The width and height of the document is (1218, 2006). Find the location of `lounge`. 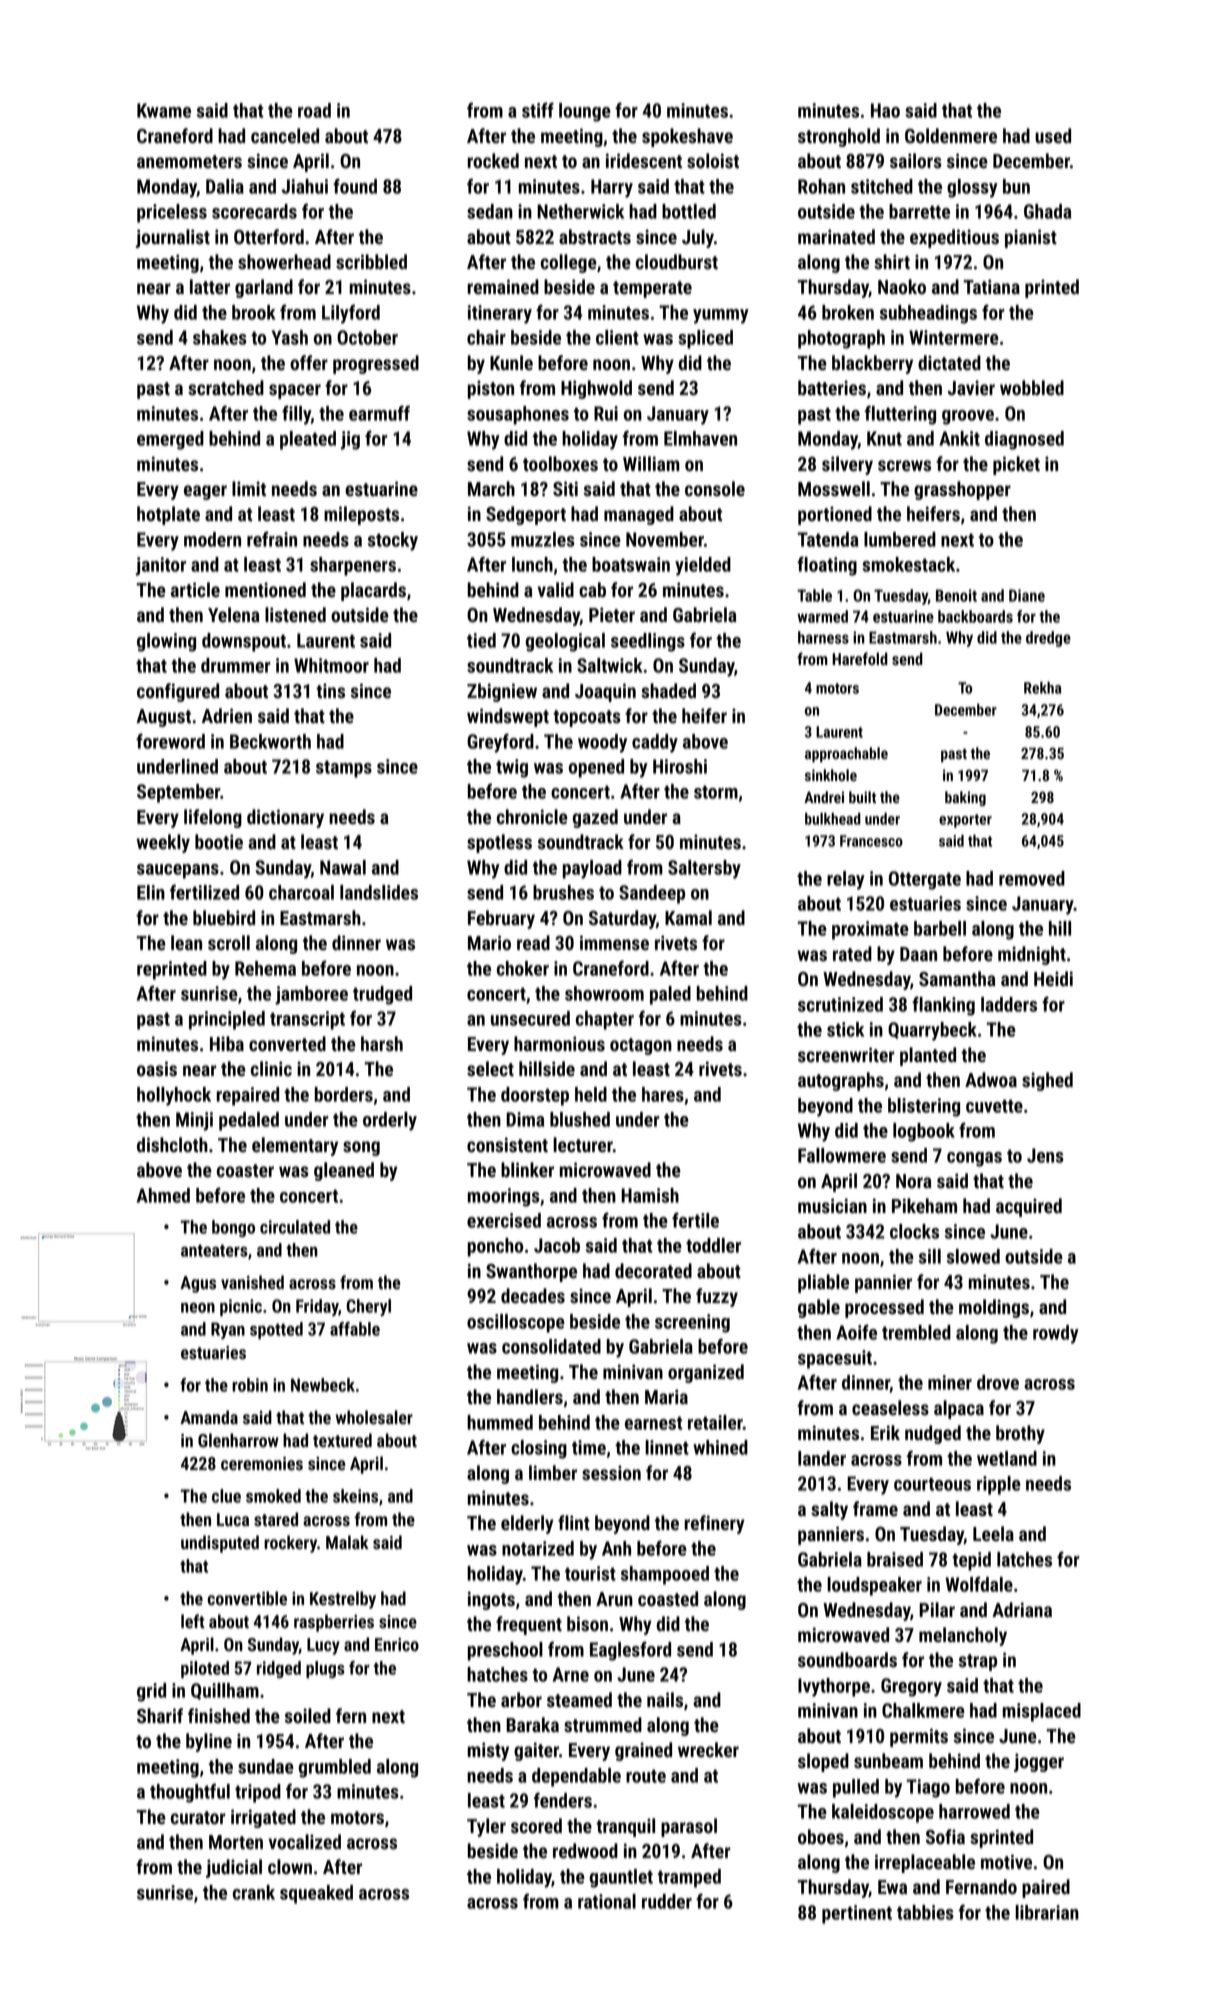

lounge is located at coordinates (585, 112).
